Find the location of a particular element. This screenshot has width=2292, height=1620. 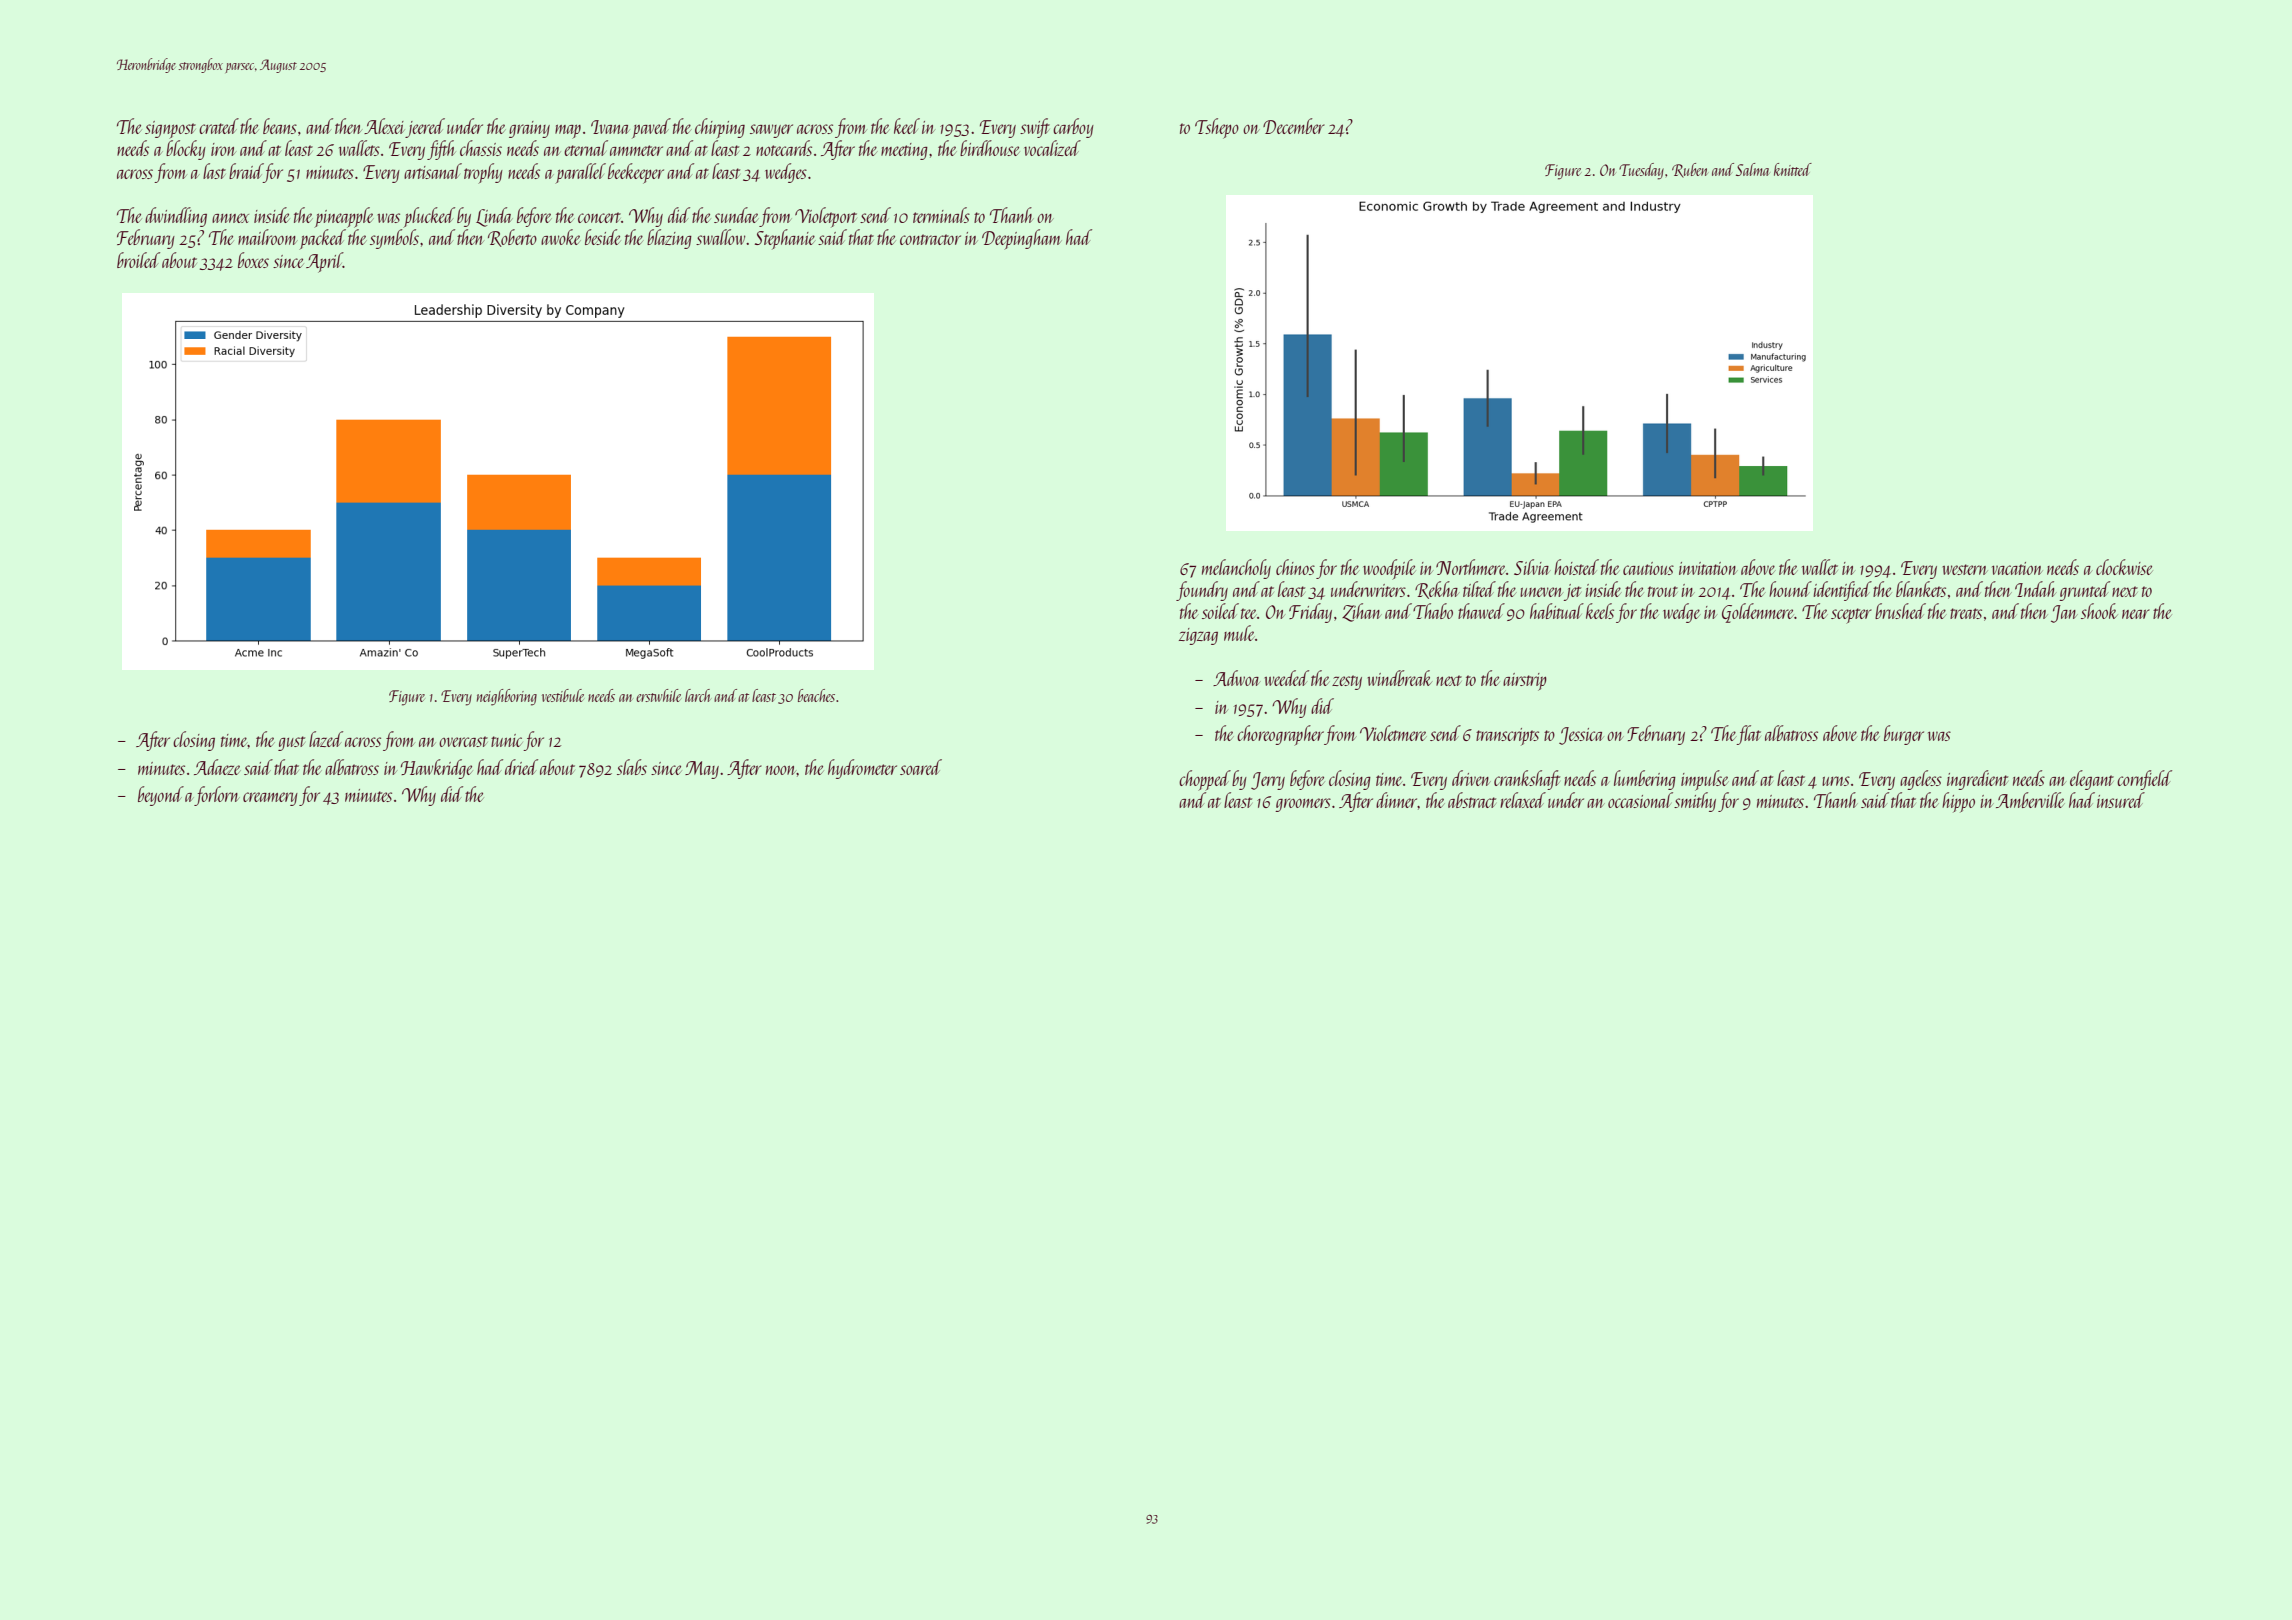

Stephanie is located at coordinates (785, 239).
